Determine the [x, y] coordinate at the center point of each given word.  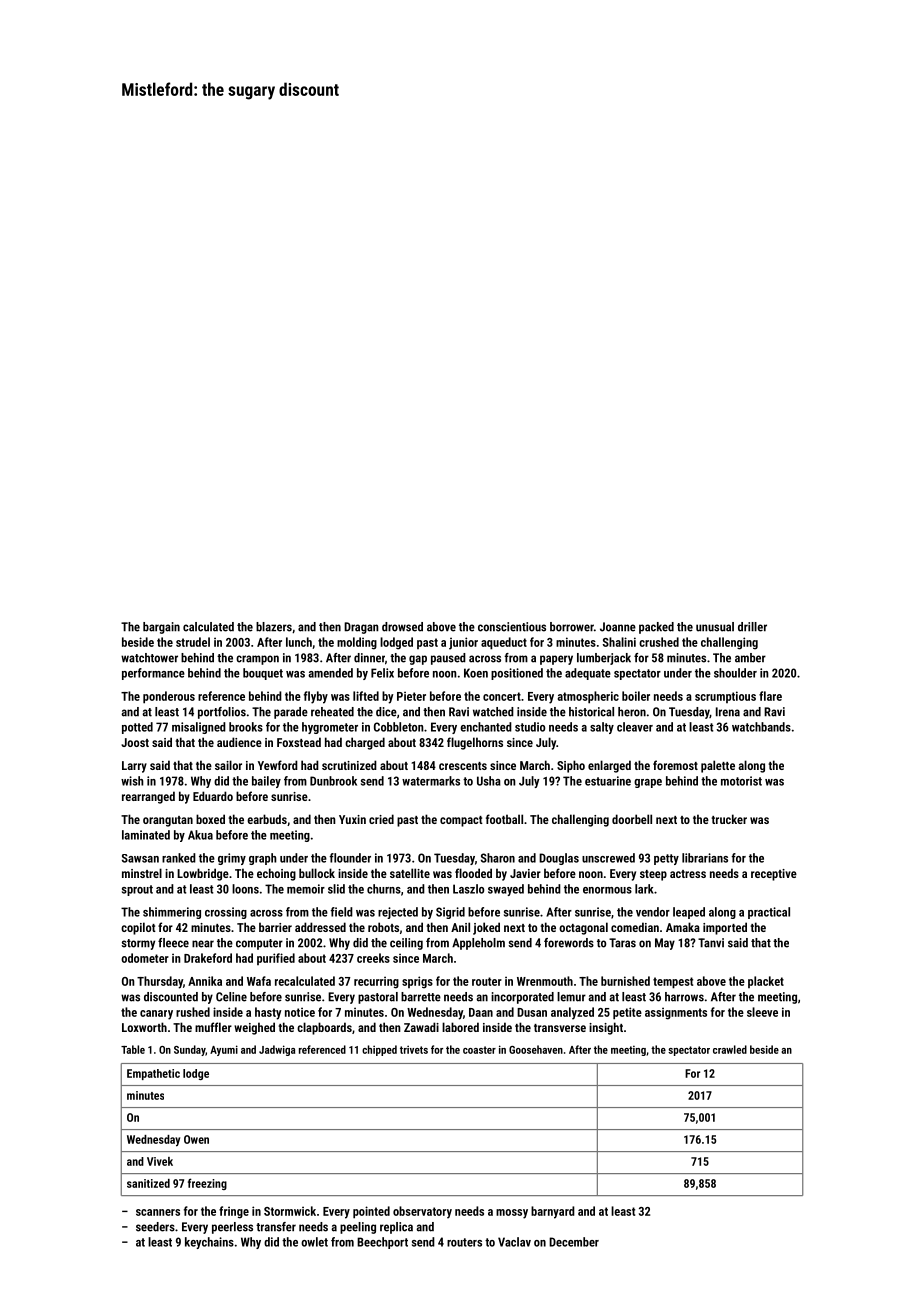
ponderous [169, 697]
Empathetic [153, 1074]
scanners [158, 1212]
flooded [473, 873]
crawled [730, 1049]
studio [530, 727]
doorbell [632, 819]
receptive [774, 875]
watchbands [761, 727]
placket [766, 982]
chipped [379, 1050]
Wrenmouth [545, 981]
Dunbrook [333, 781]
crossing [226, 913]
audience [239, 742]
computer [259, 944]
